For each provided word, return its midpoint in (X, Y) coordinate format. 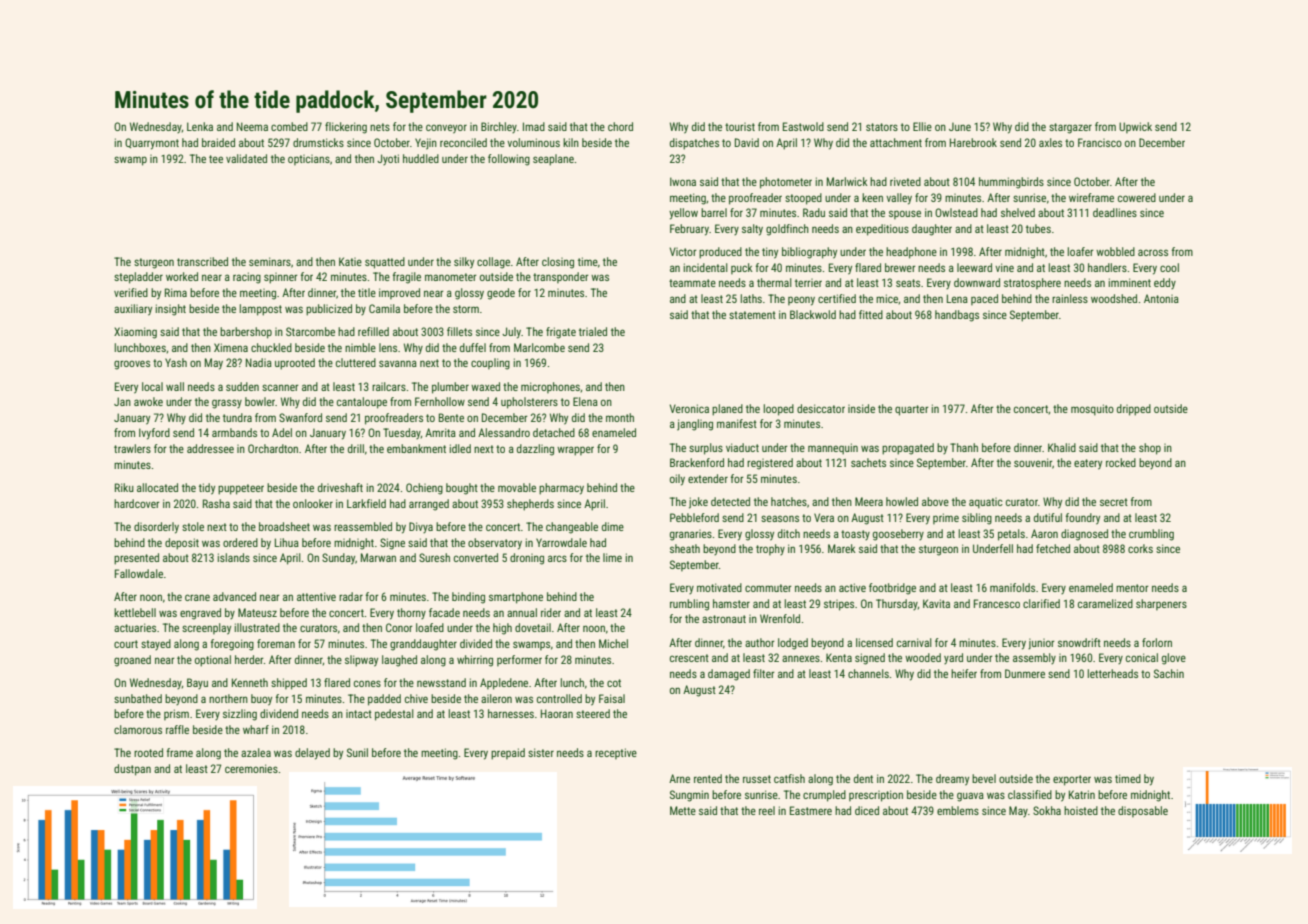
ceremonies (251, 768)
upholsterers (529, 403)
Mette (683, 810)
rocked (1121, 462)
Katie (350, 261)
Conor (399, 627)
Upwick (1135, 127)
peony (801, 301)
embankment (416, 448)
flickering (346, 128)
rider (551, 612)
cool (1169, 267)
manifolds (1012, 587)
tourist (740, 127)
